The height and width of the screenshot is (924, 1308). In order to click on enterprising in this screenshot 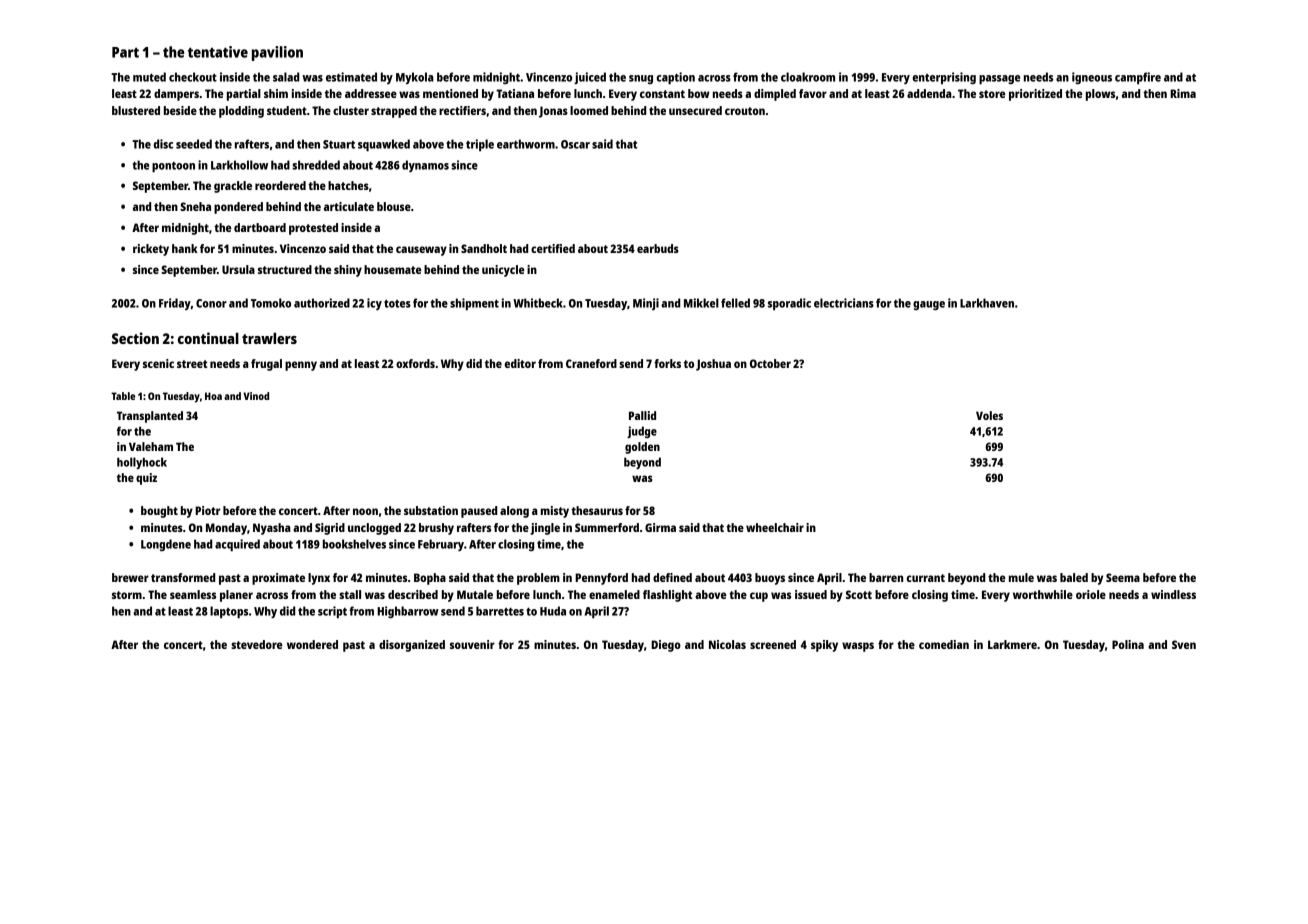, I will do `click(944, 78)`.
